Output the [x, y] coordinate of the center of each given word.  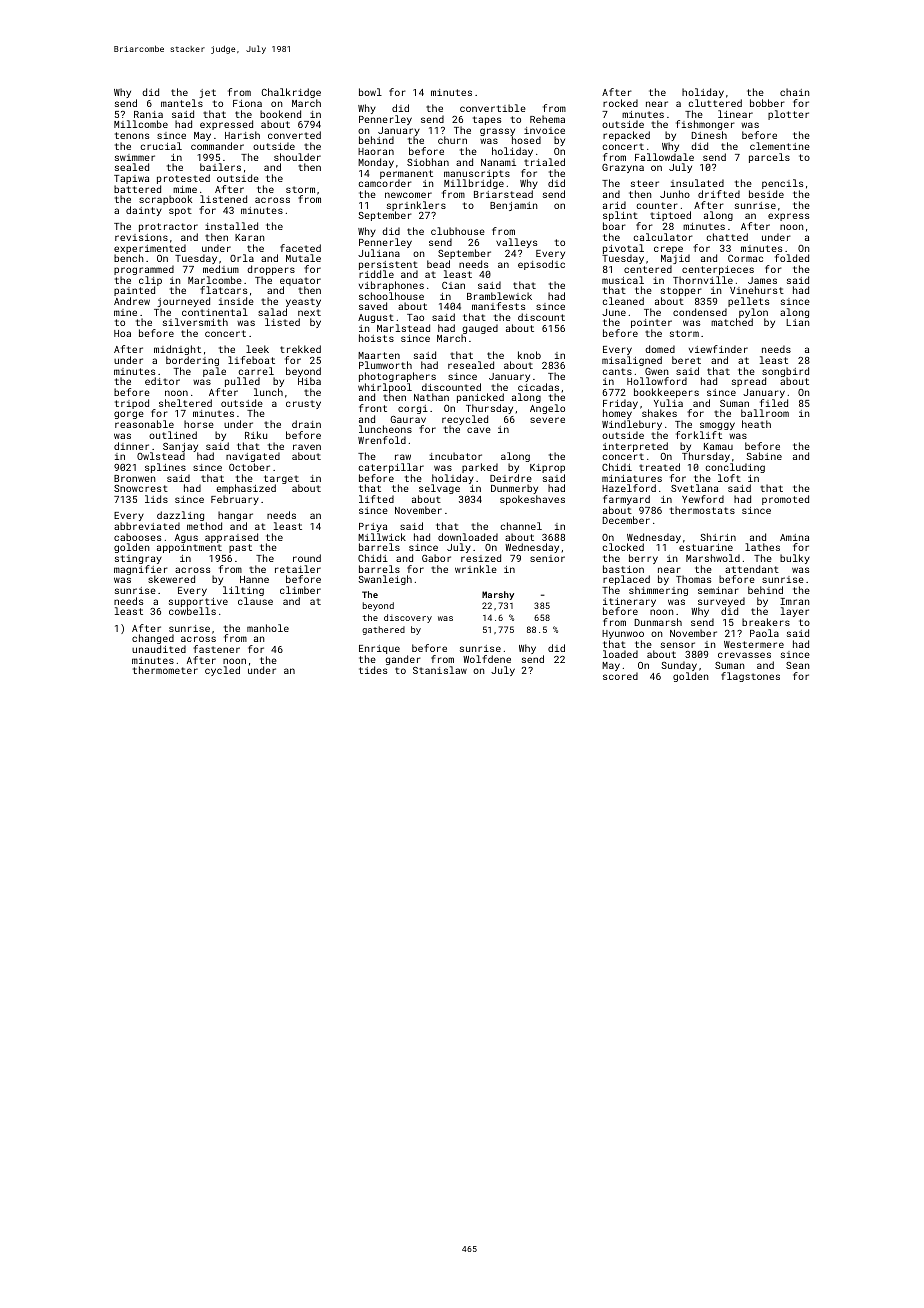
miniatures [632, 478]
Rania [148, 114]
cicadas [538, 387]
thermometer [165, 670]
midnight [177, 350]
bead [438, 264]
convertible [493, 108]
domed [660, 349]
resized [481, 558]
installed [231, 226]
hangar [235, 516]
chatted [727, 237]
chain [794, 92]
